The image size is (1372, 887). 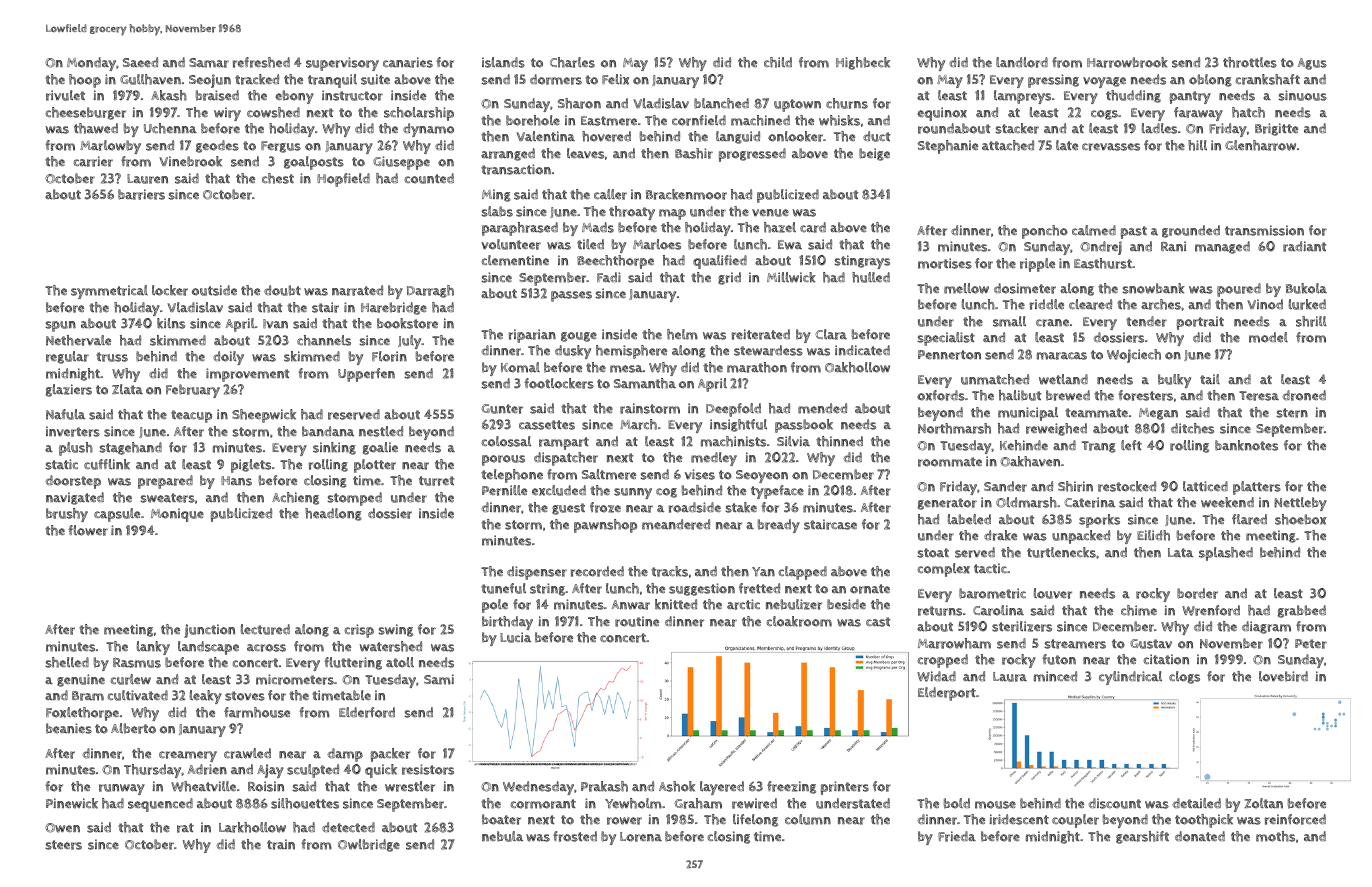 I want to click on Roisin, so click(x=266, y=786).
